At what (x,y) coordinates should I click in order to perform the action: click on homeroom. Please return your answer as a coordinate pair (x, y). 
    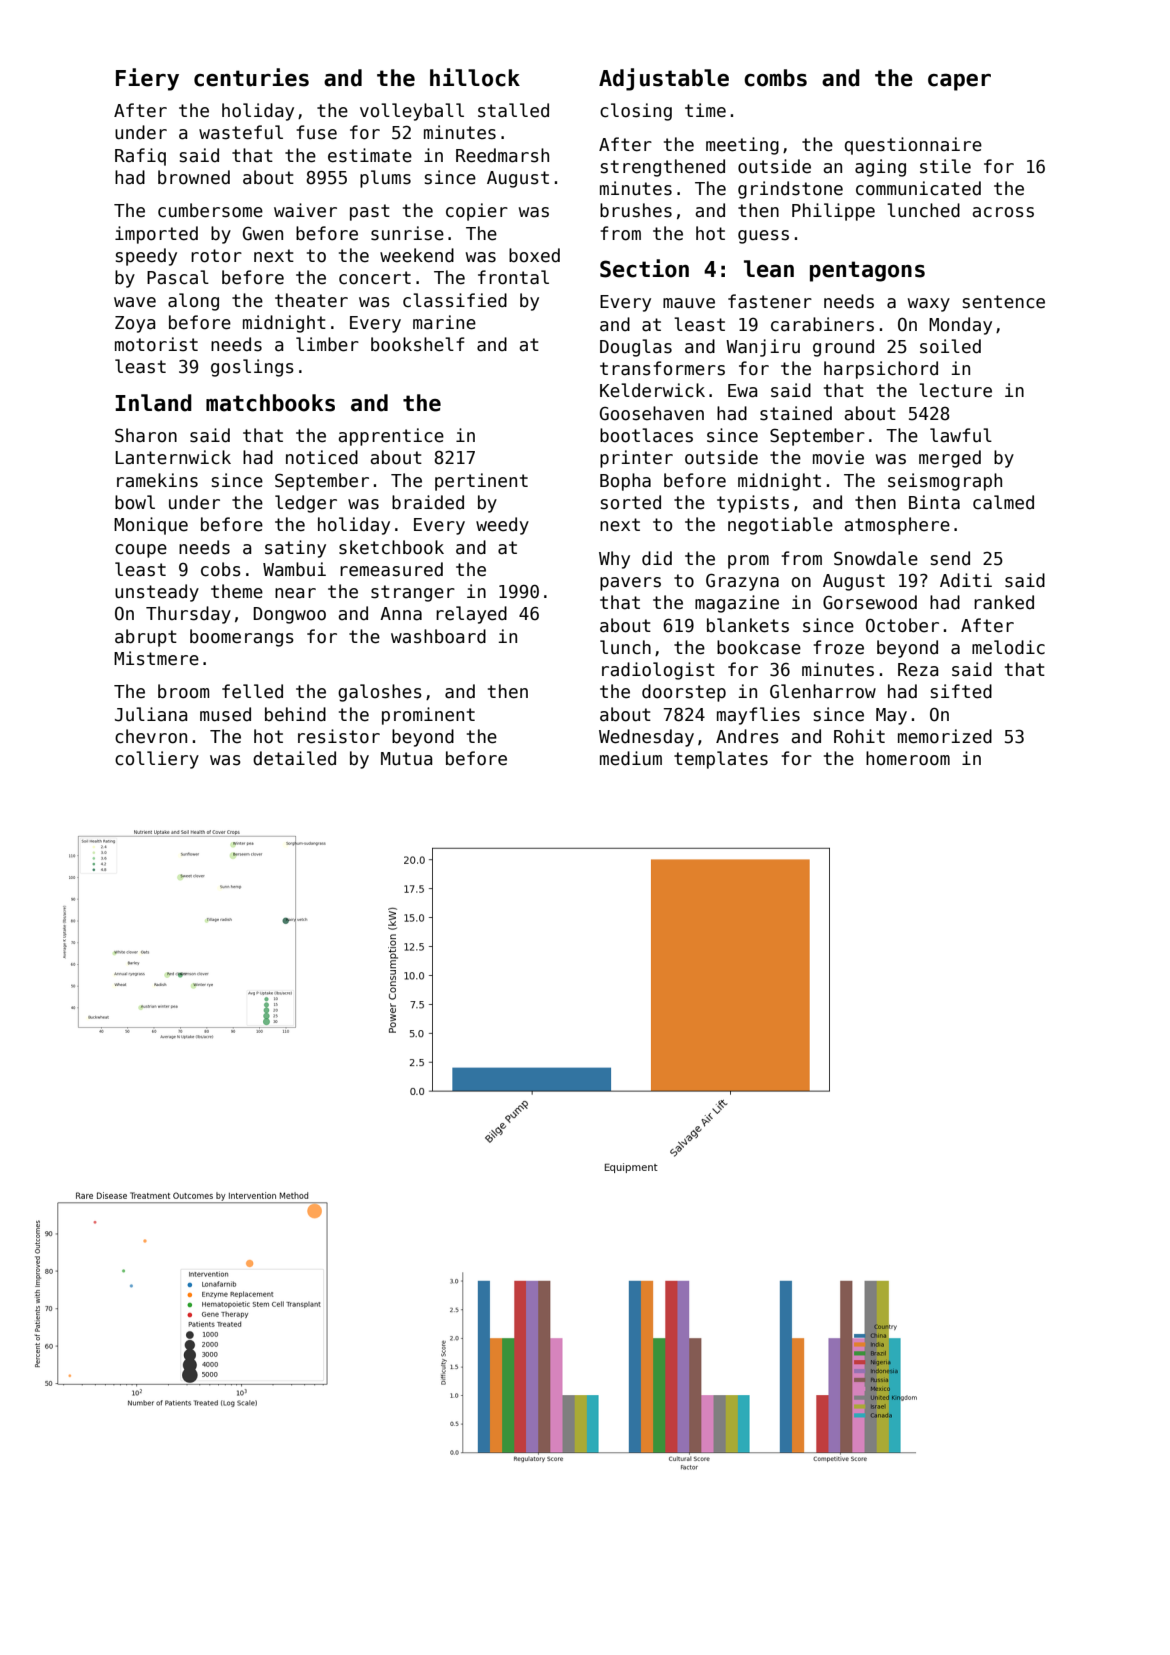
    Looking at the image, I should click on (908, 758).
